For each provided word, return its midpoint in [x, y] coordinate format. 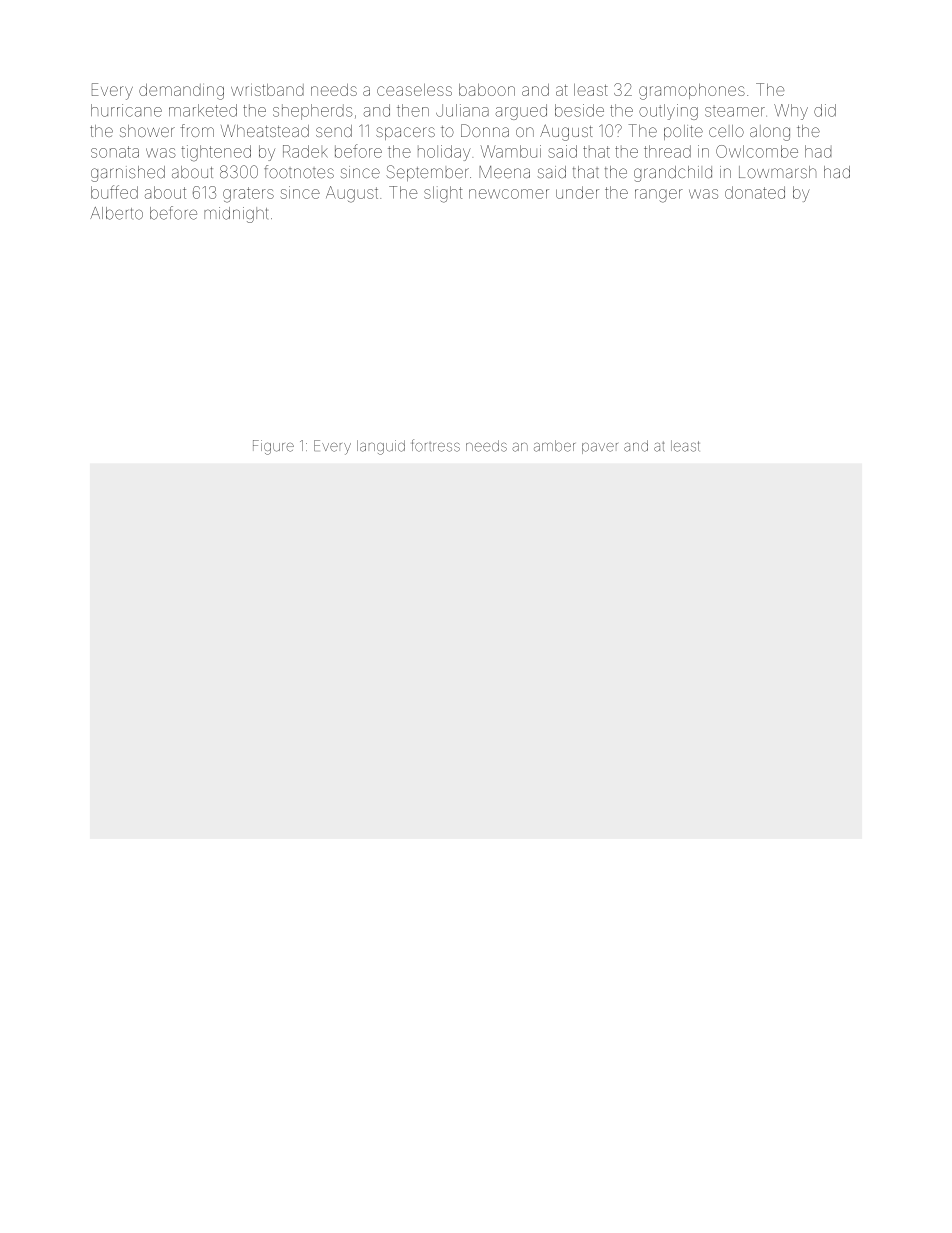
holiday [444, 153]
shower [147, 131]
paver [600, 448]
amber [554, 446]
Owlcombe [757, 151]
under [577, 192]
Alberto [116, 213]
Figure [273, 447]
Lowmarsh [777, 172]
